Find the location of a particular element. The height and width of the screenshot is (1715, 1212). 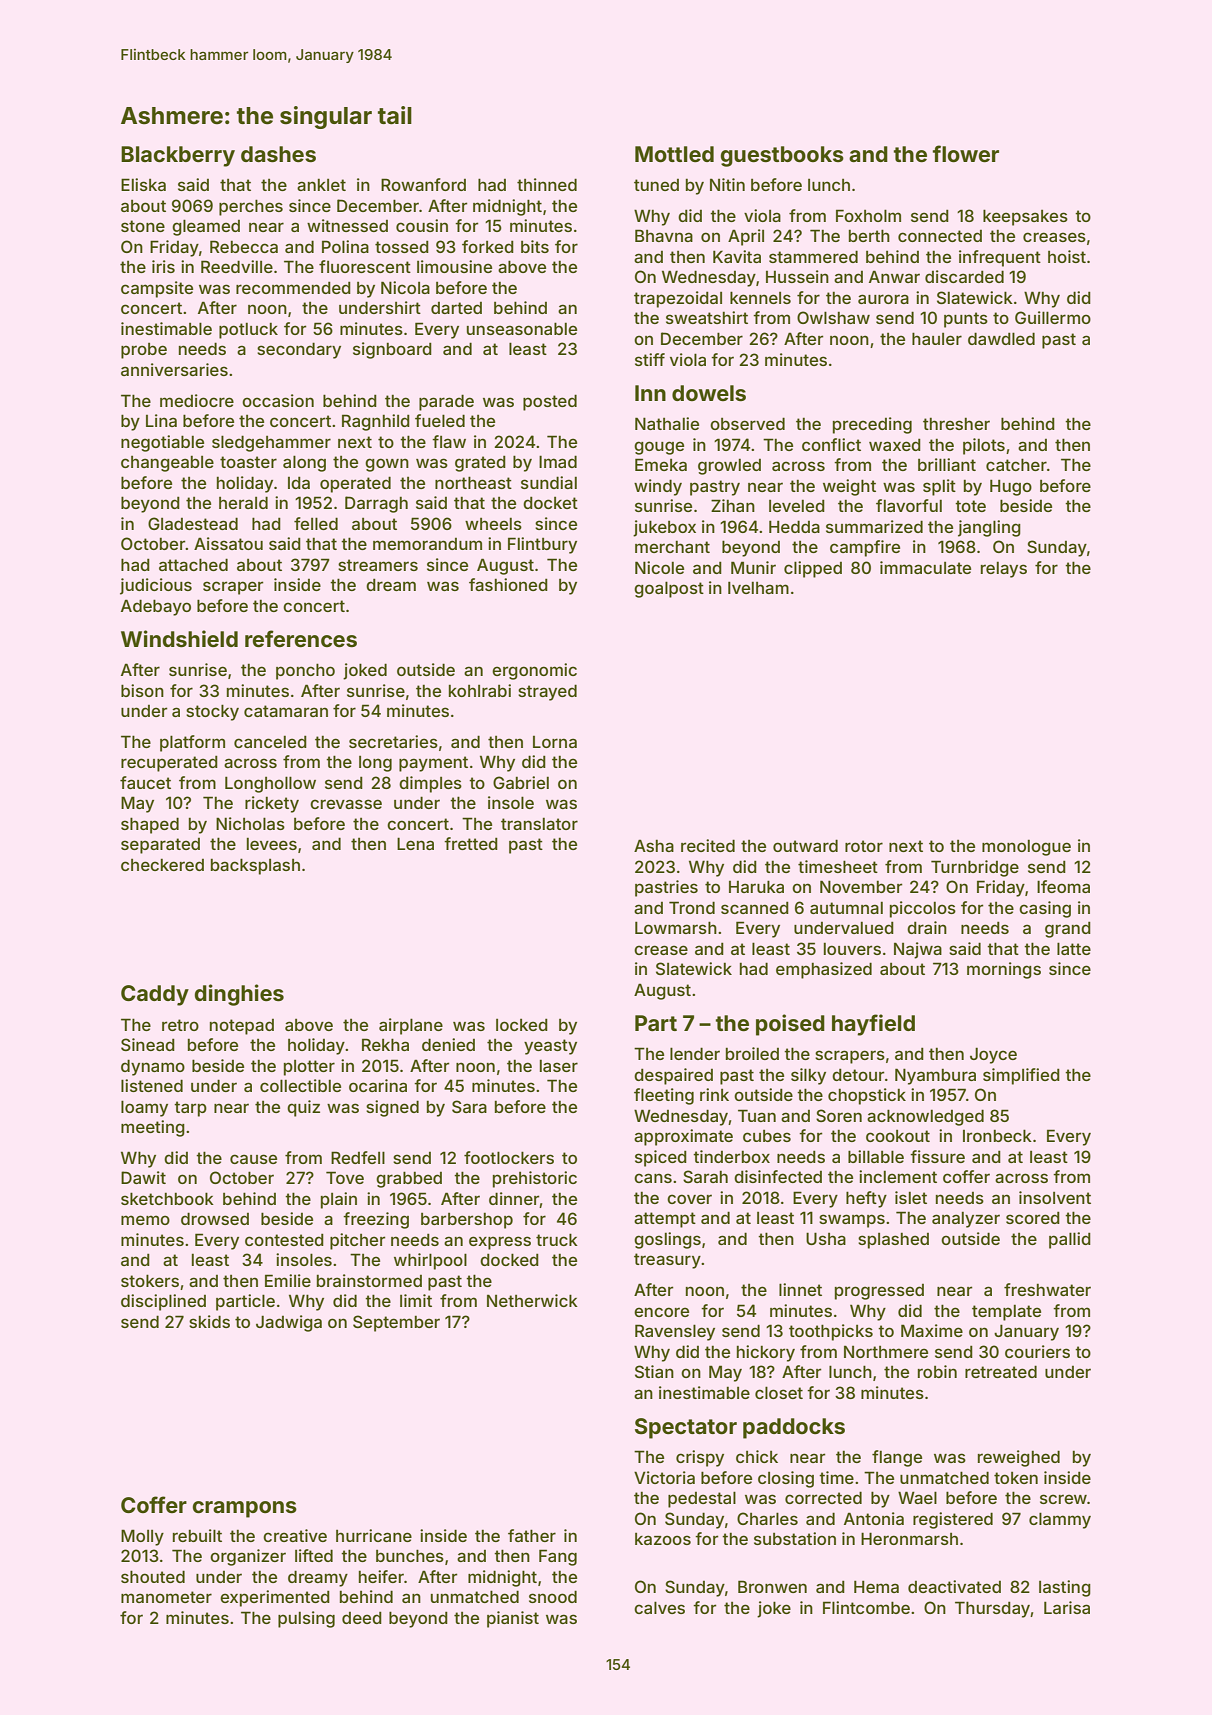

Flintcombe is located at coordinates (866, 1607).
